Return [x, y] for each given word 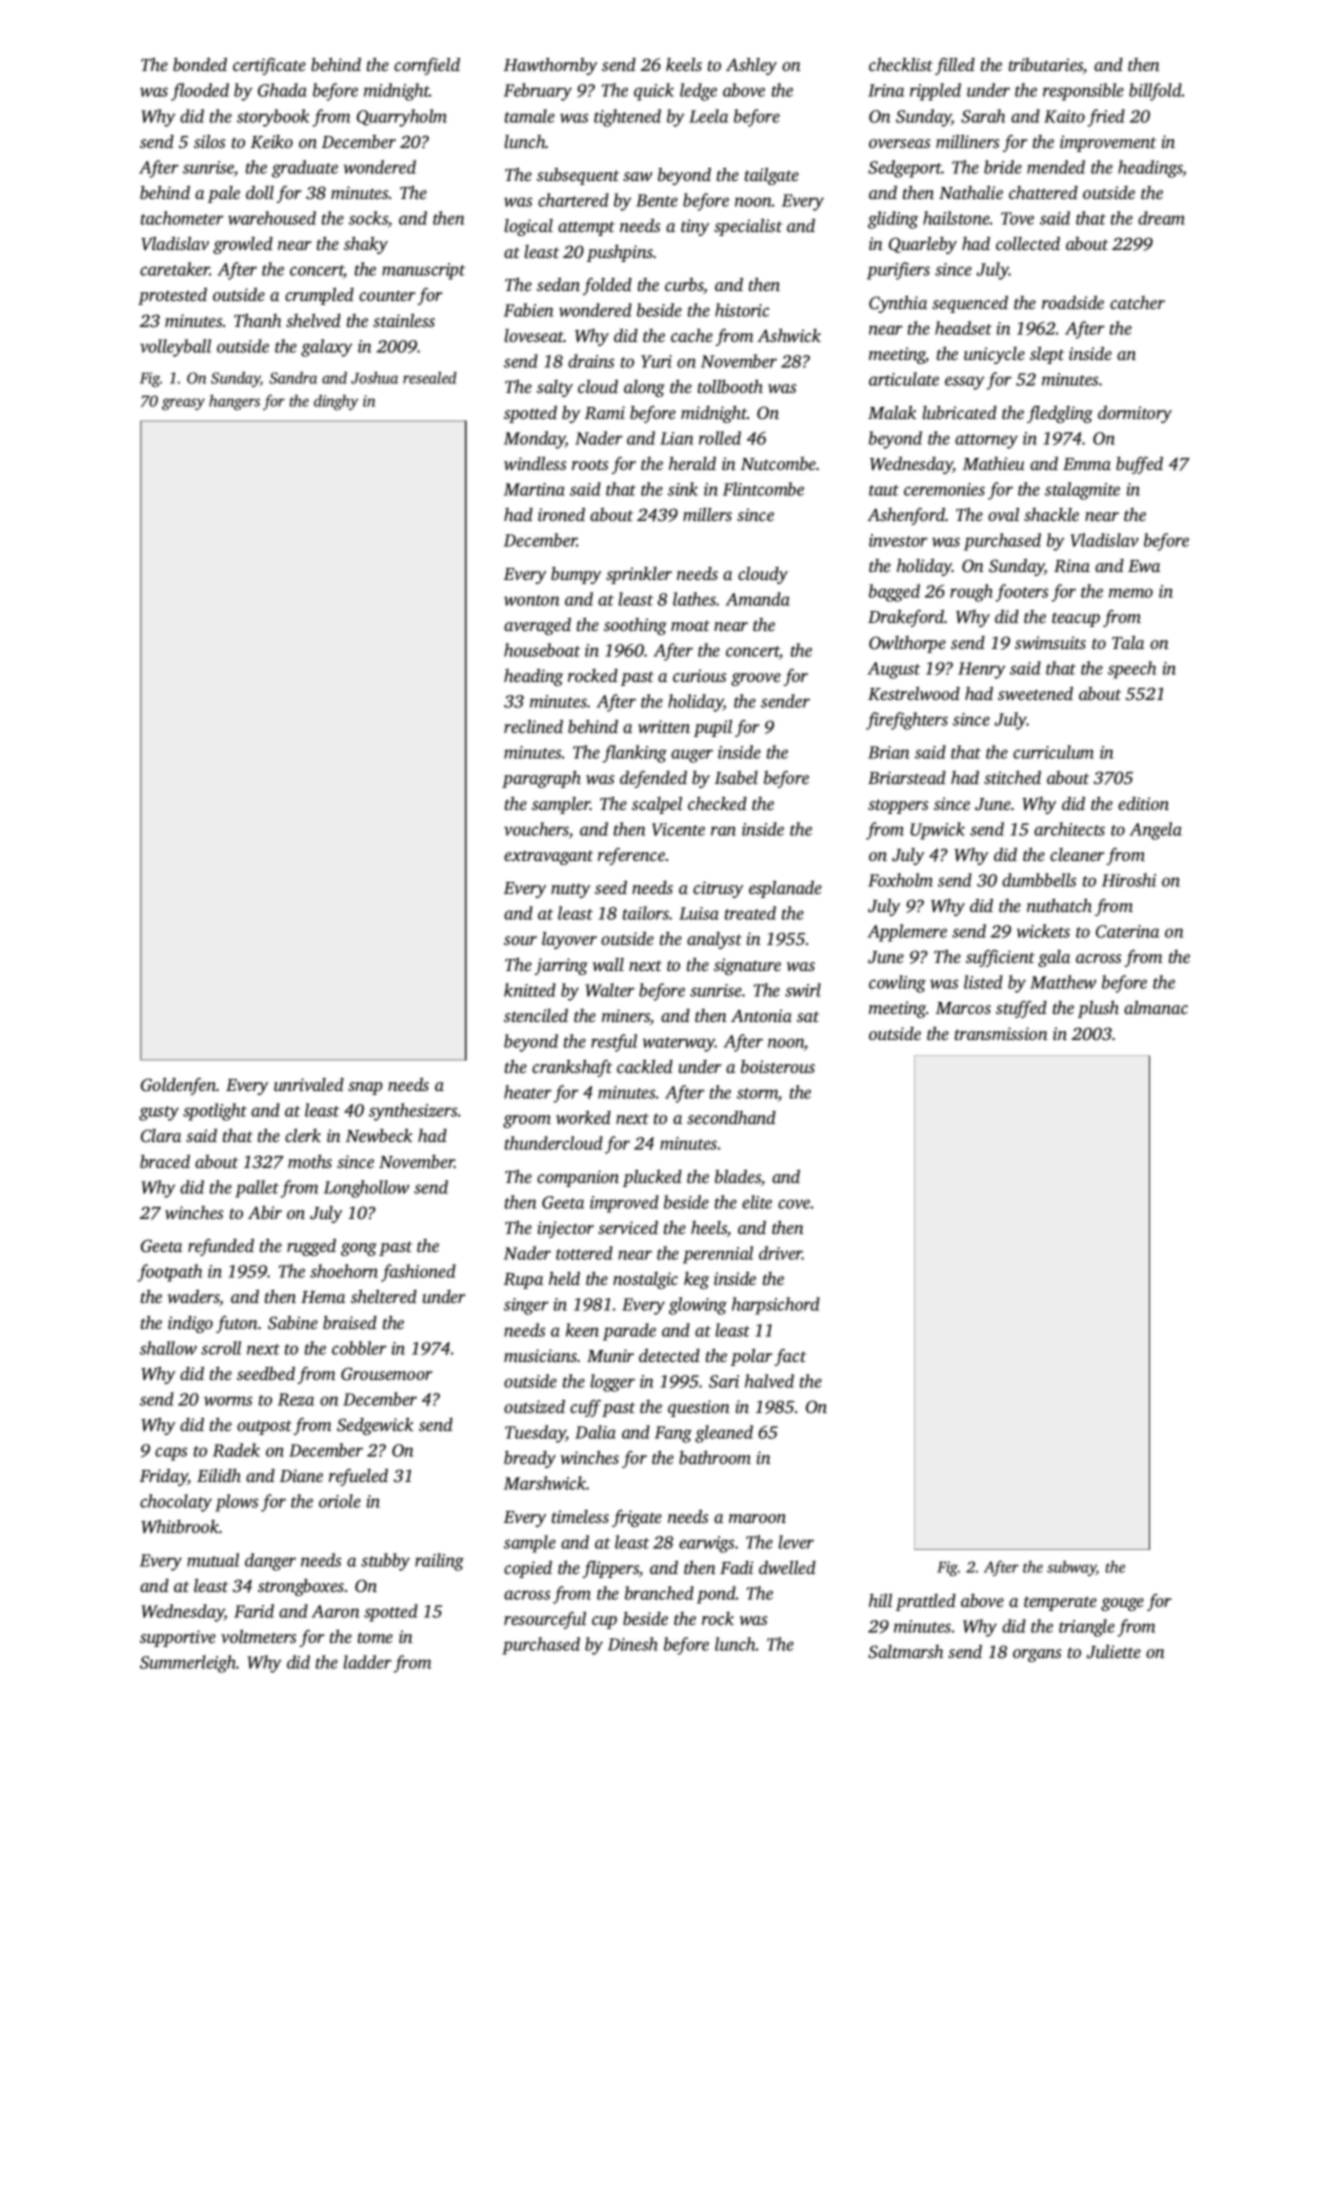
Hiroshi [1129, 880]
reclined [533, 726]
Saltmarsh [905, 1652]
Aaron [335, 1611]
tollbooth [730, 386]
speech [1132, 670]
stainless [404, 320]
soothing [635, 626]
